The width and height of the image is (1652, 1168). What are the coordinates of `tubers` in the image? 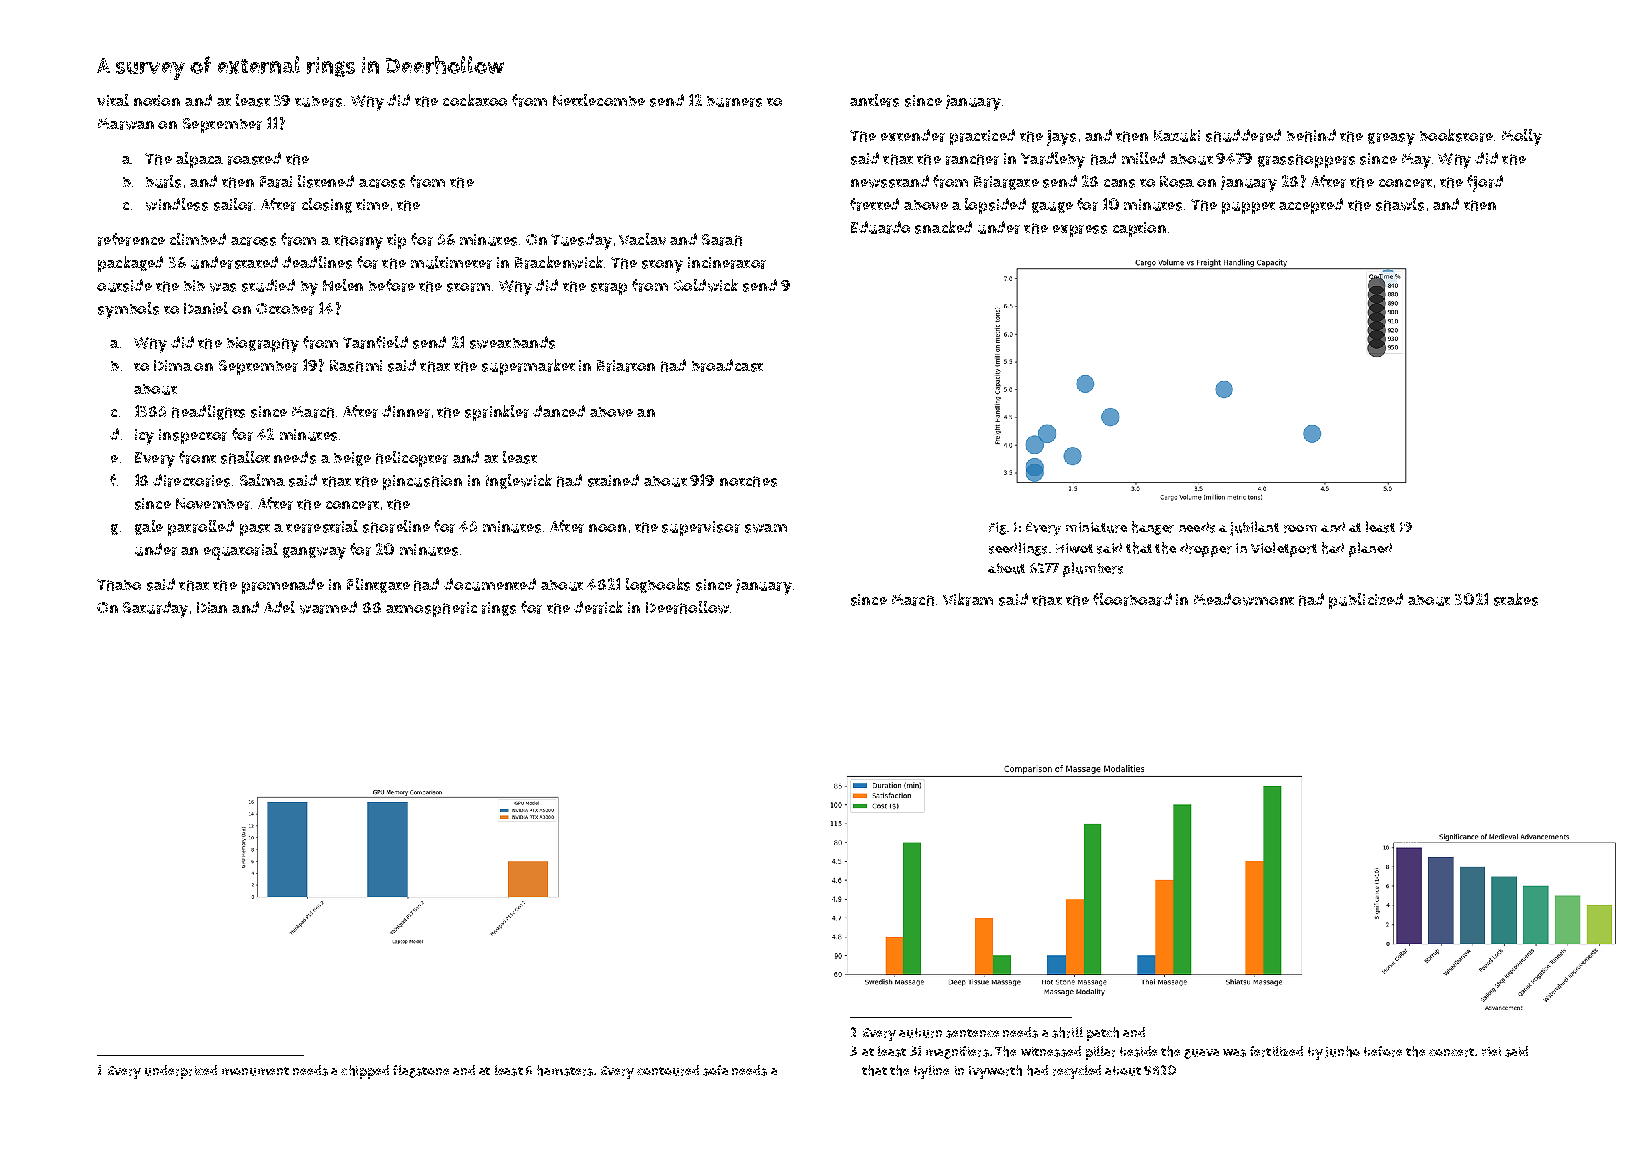 It's located at (318, 101).
